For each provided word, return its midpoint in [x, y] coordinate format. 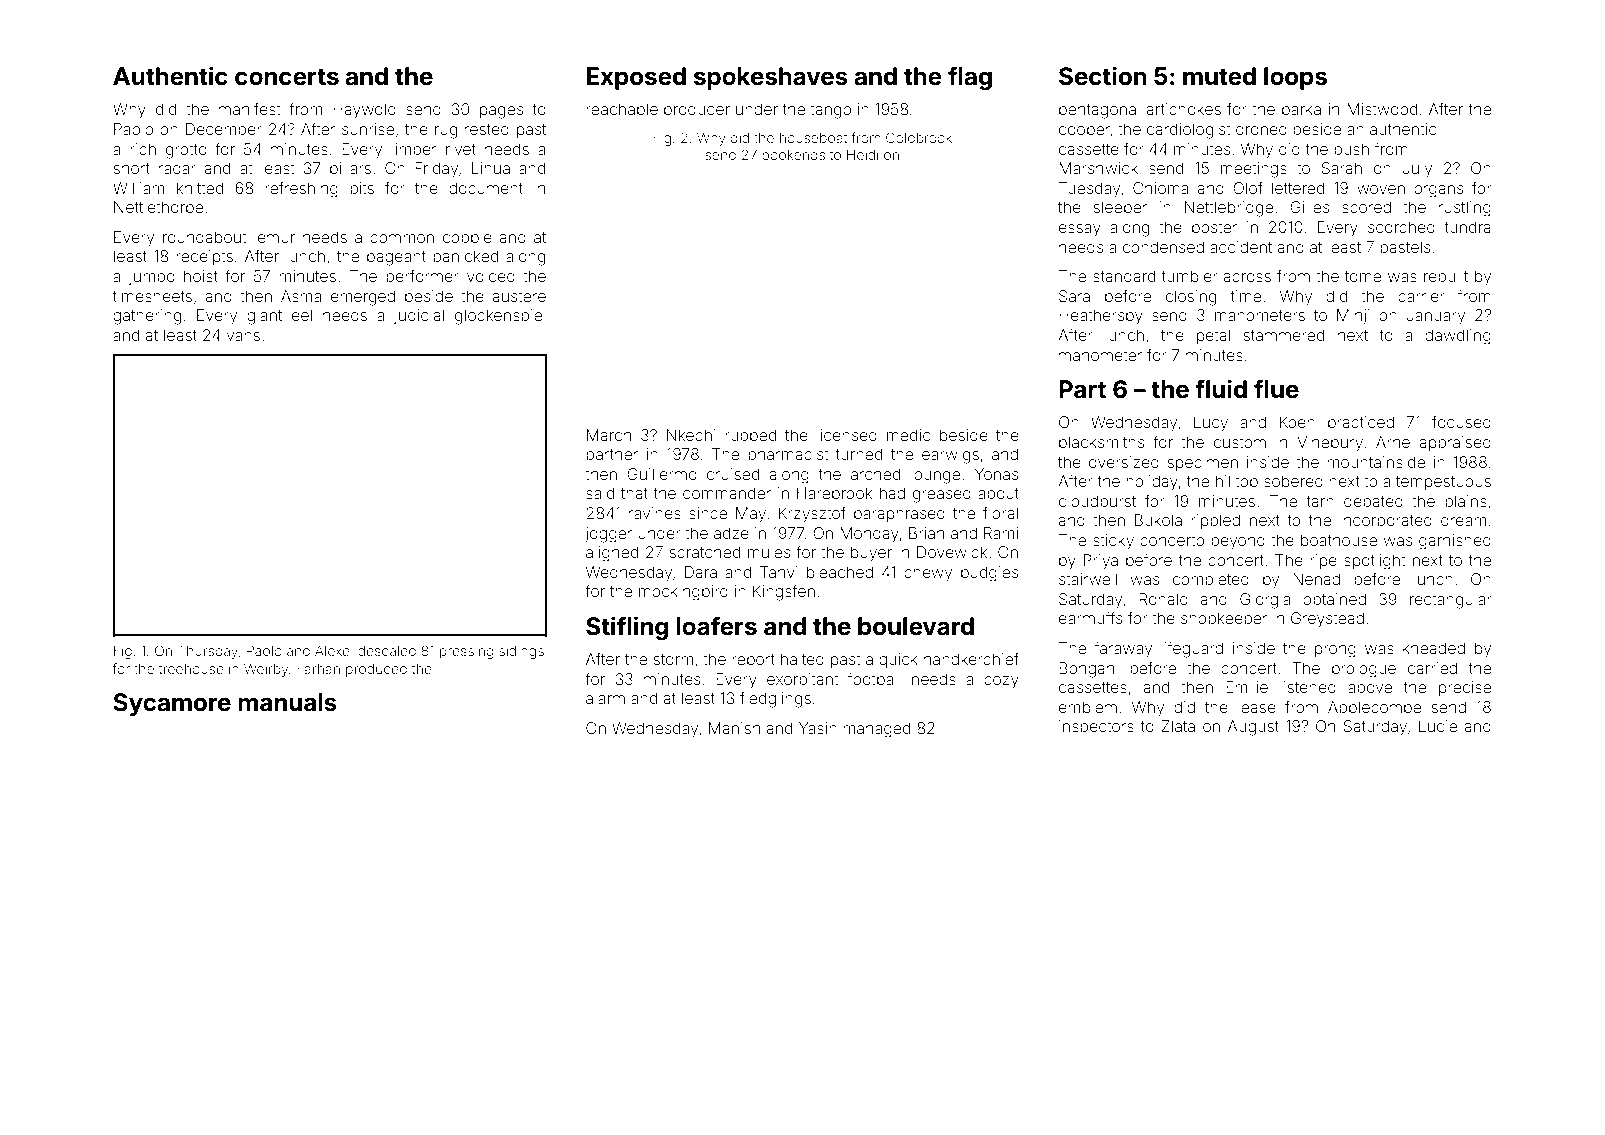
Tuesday [1089, 190]
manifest [249, 108]
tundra [1468, 227]
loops [1295, 78]
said [600, 493]
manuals [287, 702]
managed [876, 730]
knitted [200, 188]
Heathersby [1101, 317]
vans [243, 336]
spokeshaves [771, 78]
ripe [1323, 561]
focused [1461, 421]
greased [942, 495]
